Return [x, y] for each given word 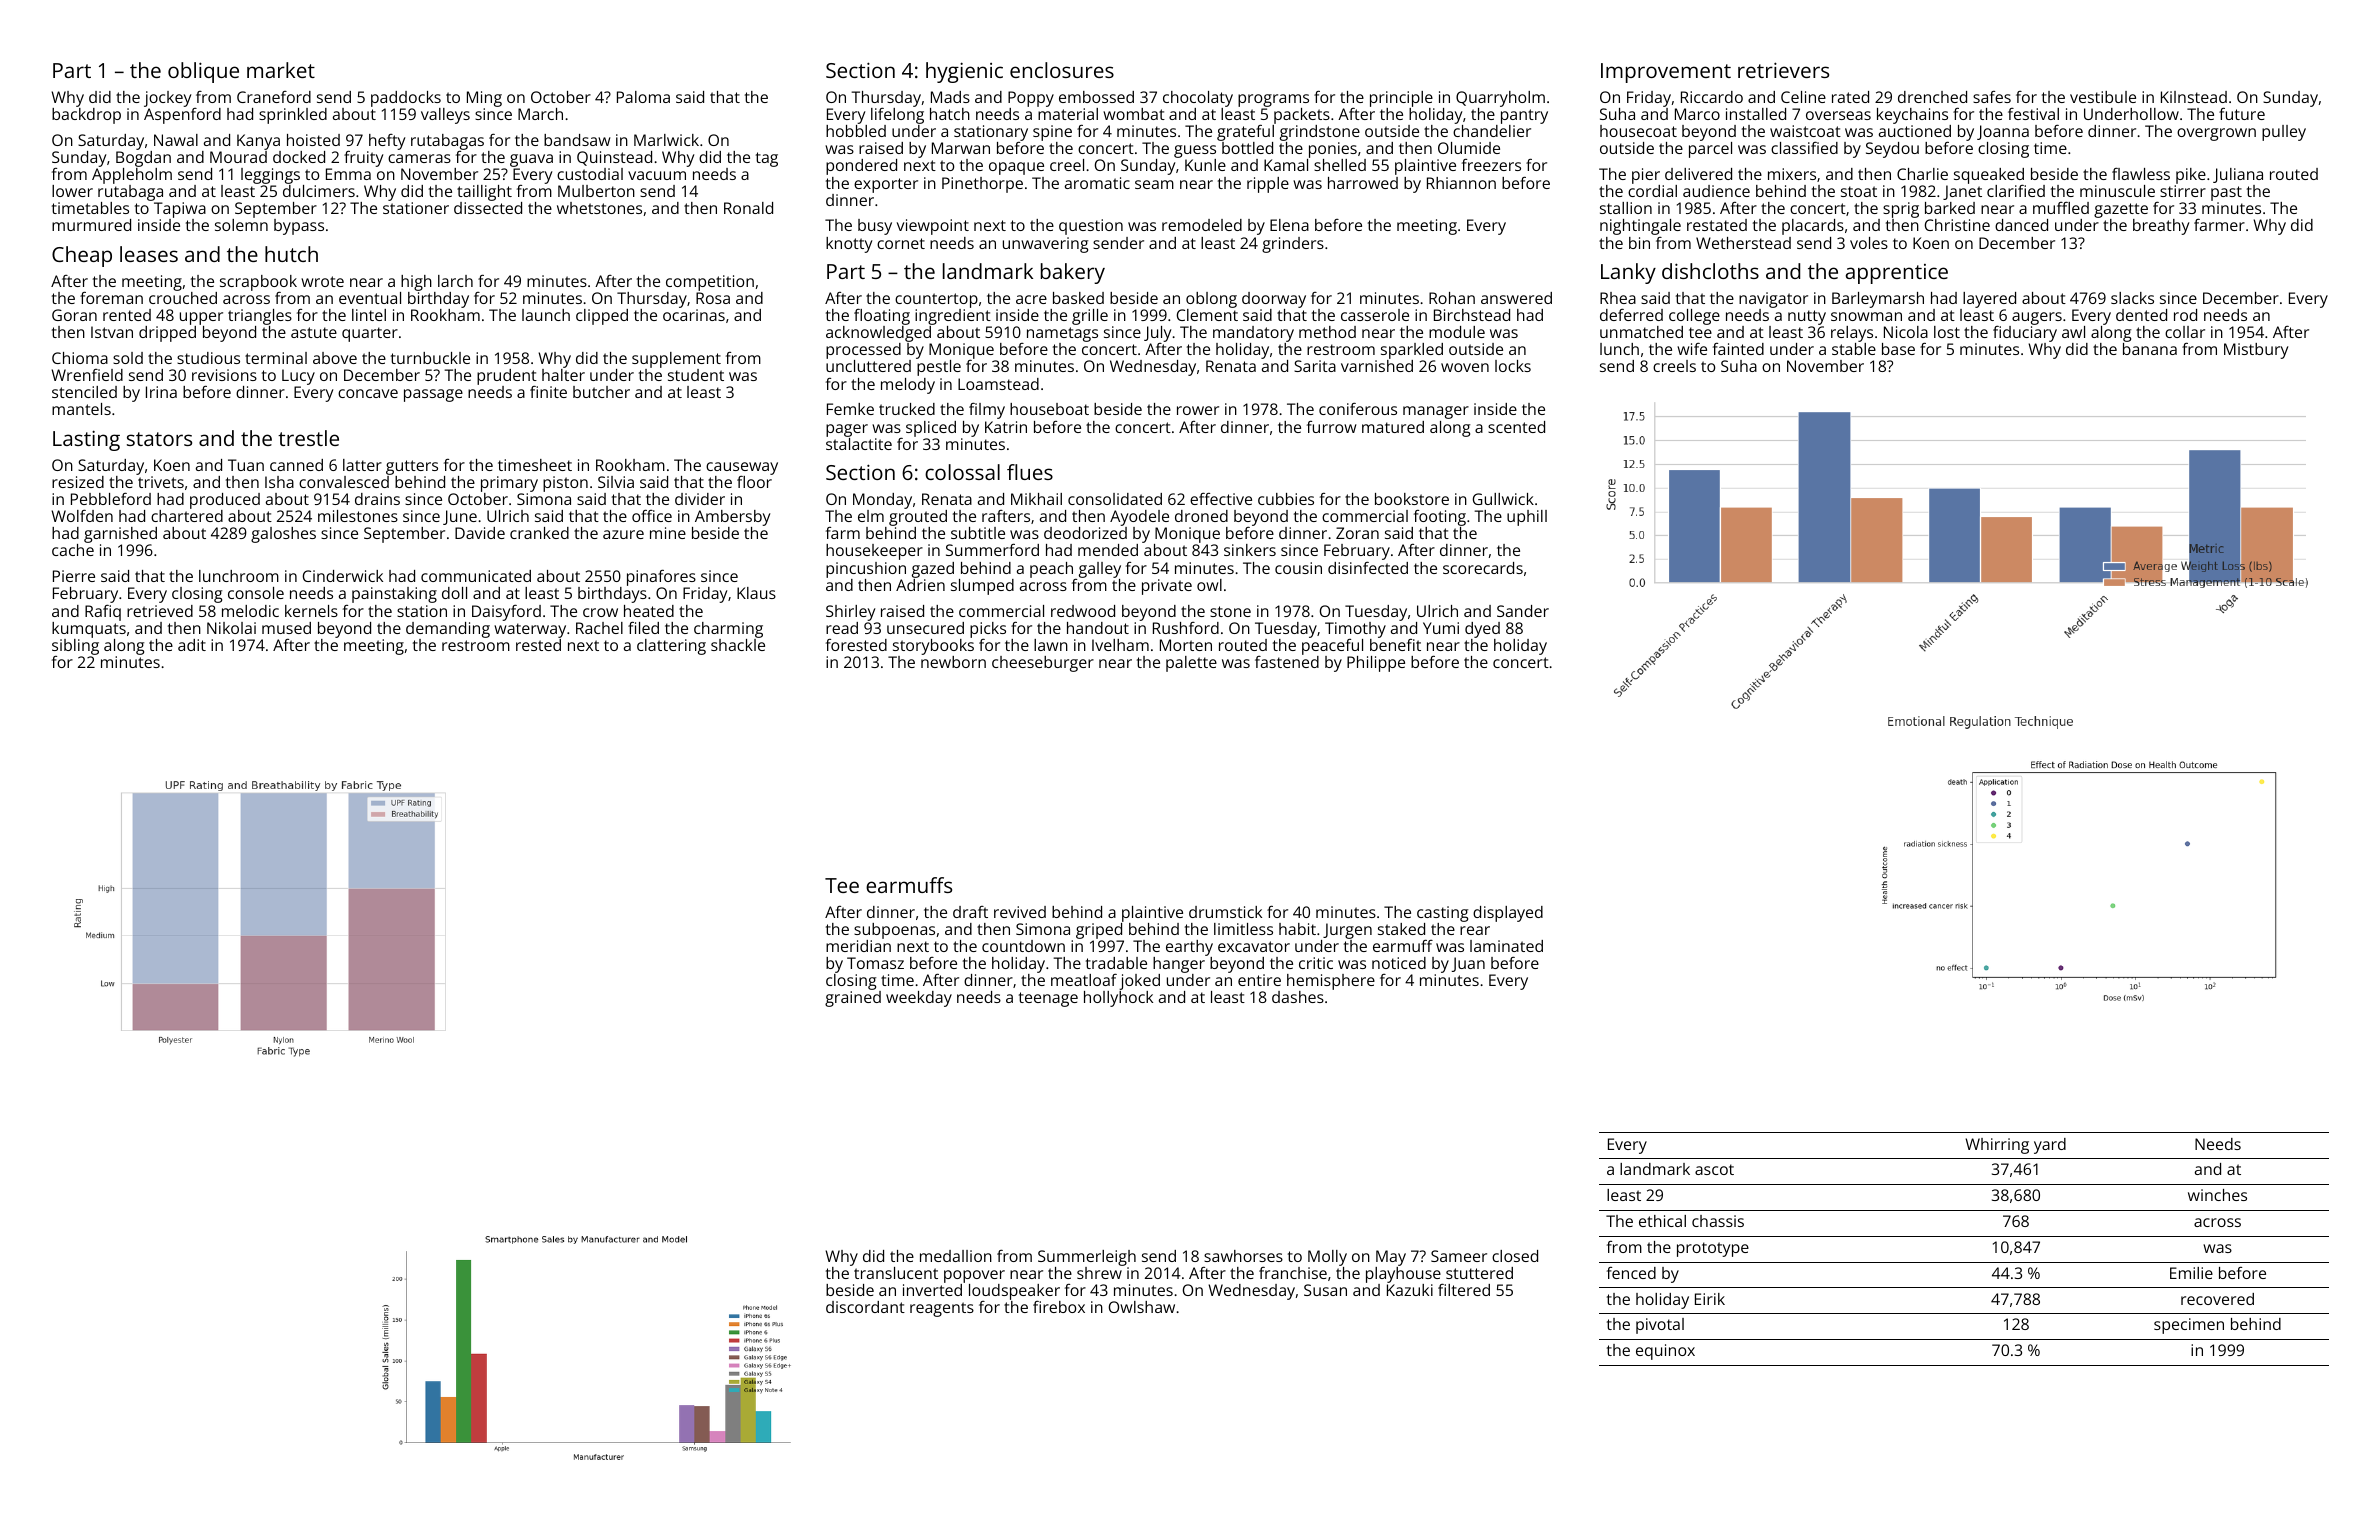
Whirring [1997, 1146]
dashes [1298, 997]
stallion [1626, 208]
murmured [91, 225]
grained [853, 999]
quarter [370, 334]
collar [2185, 332]
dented [2141, 315]
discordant [865, 1307]
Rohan [1452, 298]
